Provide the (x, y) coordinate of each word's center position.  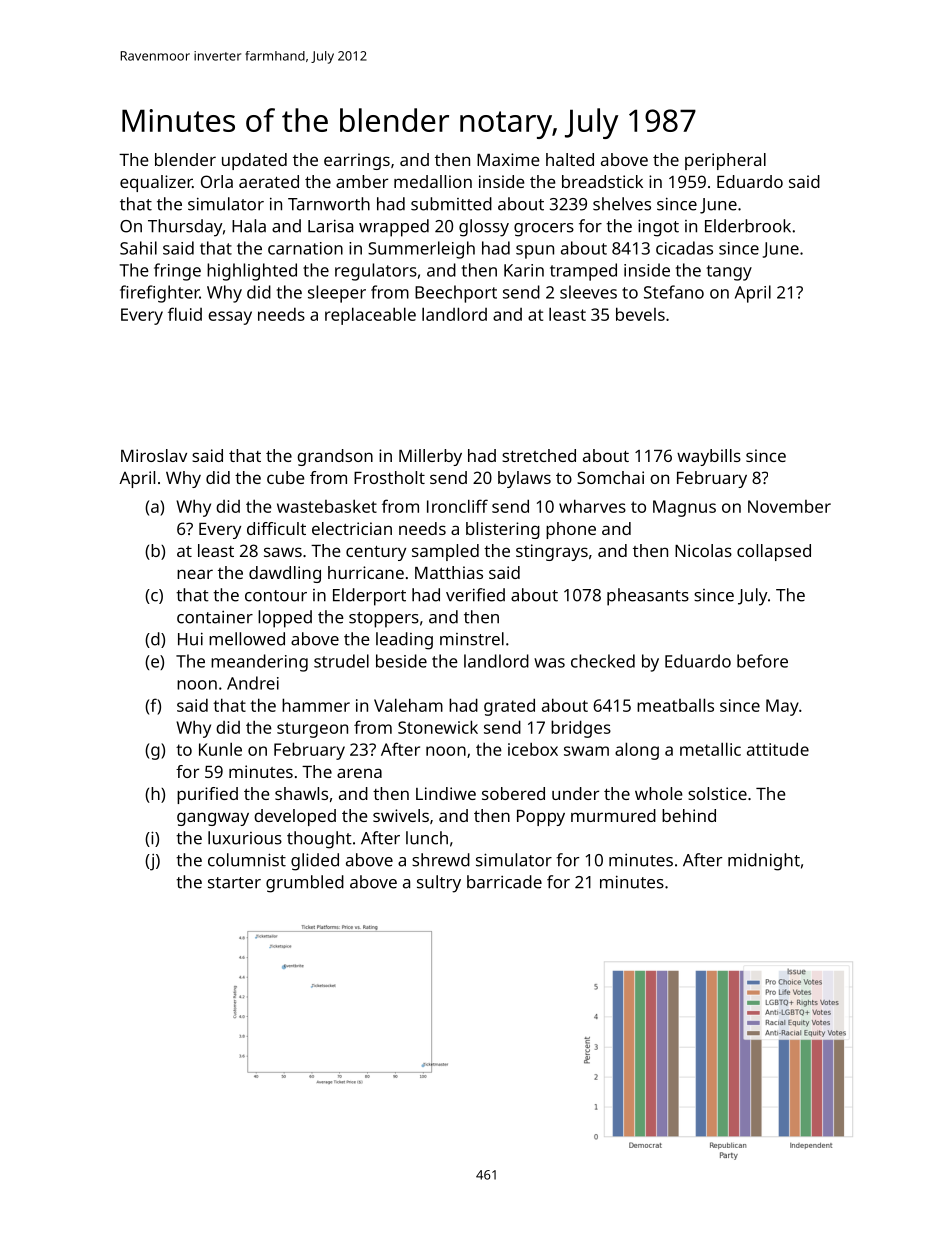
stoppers (384, 620)
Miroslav (154, 455)
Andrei (253, 683)
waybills (709, 457)
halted (570, 159)
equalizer (156, 183)
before (762, 661)
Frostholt (389, 477)
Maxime (508, 159)
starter (234, 883)
